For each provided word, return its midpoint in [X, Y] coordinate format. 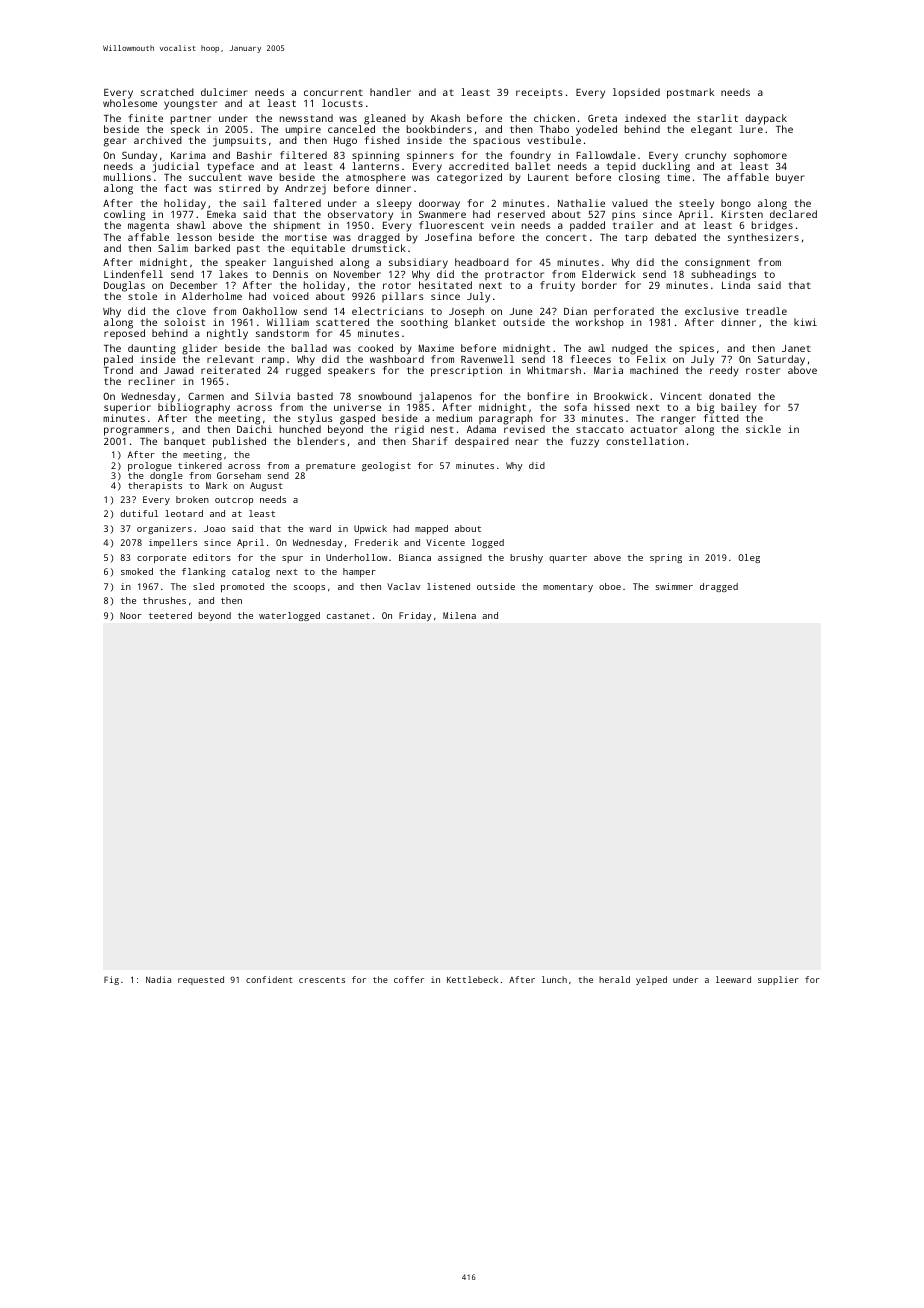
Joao [215, 528]
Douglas [124, 286]
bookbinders [439, 129]
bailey [739, 409]
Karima [188, 155]
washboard [397, 359]
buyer [790, 178]
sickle [763, 429]
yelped [651, 980]
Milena [459, 615]
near [527, 442]
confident [269, 979]
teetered [170, 615]
